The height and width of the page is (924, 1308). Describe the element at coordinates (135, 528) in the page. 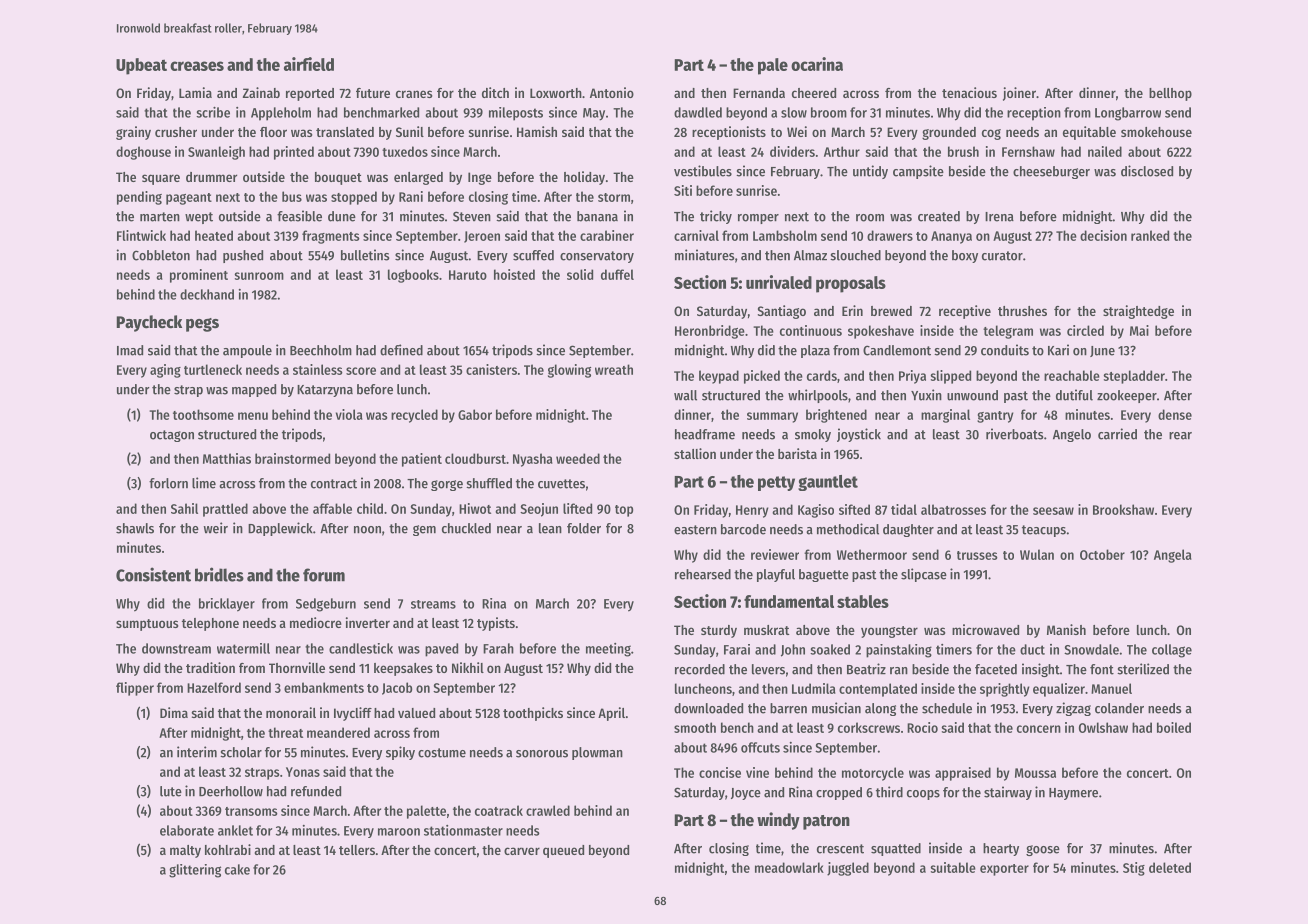

I see `shawls` at that location.
